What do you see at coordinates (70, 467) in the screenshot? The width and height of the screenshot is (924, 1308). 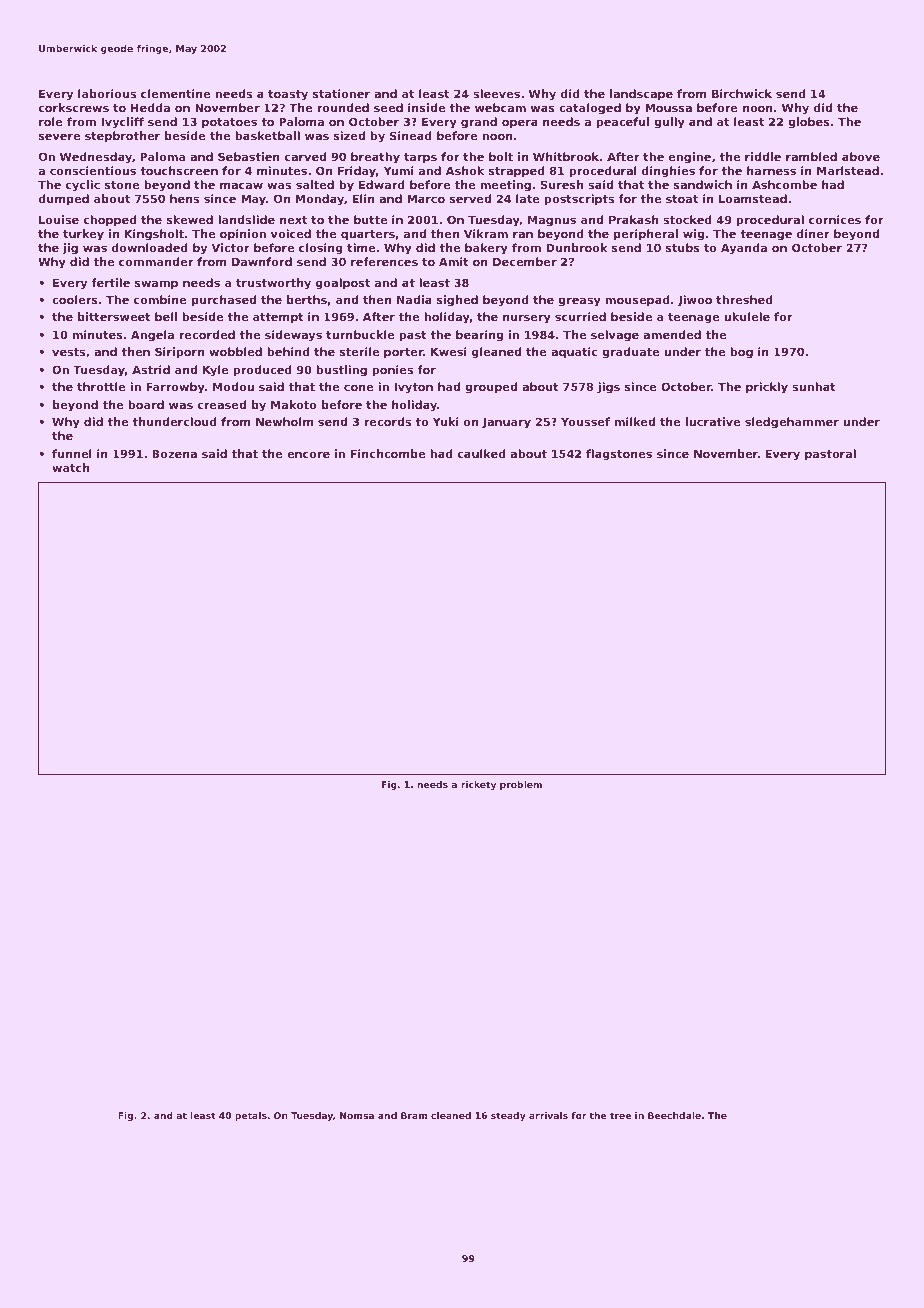 I see `watch` at bounding box center [70, 467].
